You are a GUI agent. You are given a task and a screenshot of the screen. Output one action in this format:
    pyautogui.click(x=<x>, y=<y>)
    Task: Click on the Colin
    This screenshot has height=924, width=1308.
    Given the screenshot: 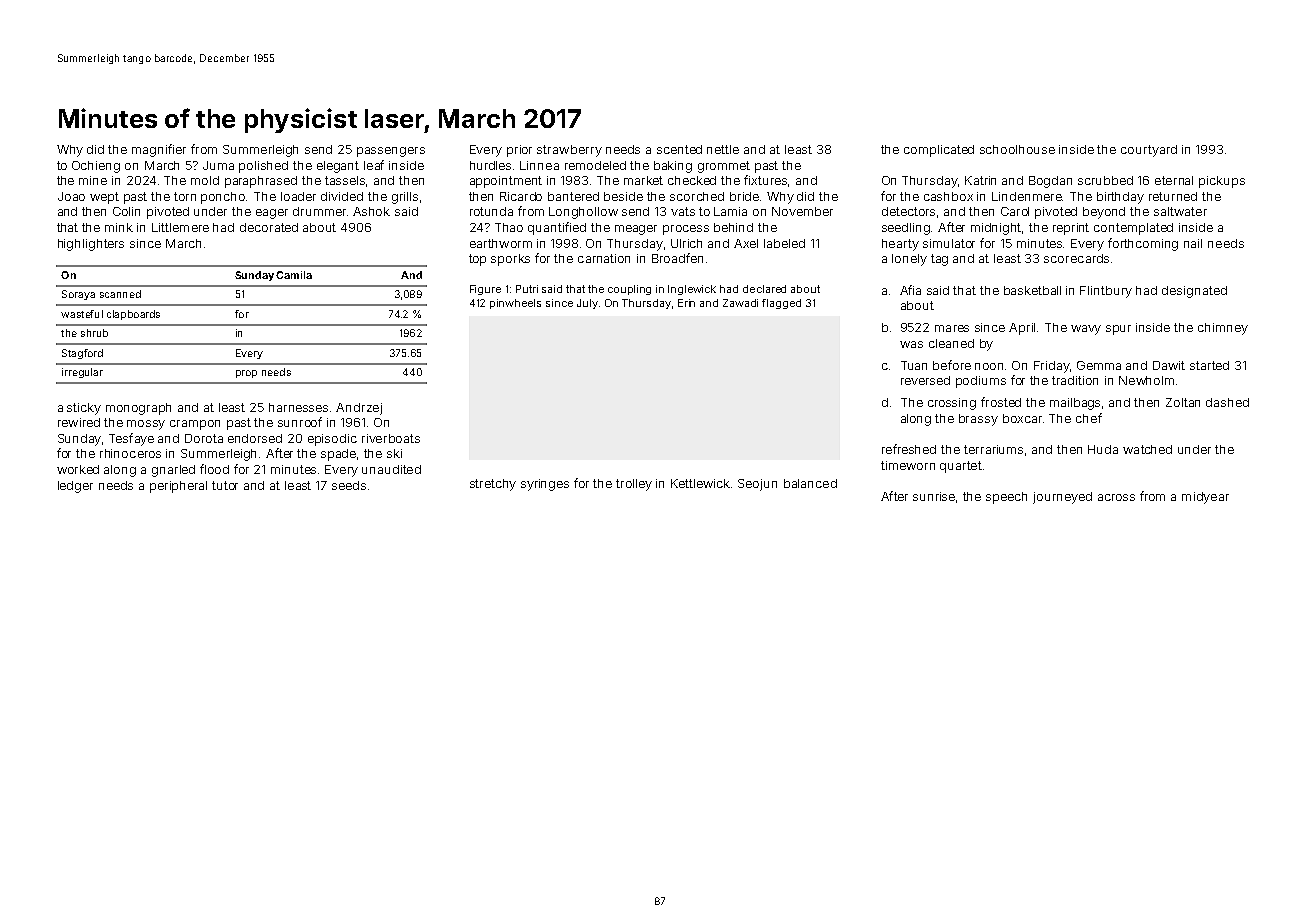 What is the action you would take?
    pyautogui.click(x=126, y=211)
